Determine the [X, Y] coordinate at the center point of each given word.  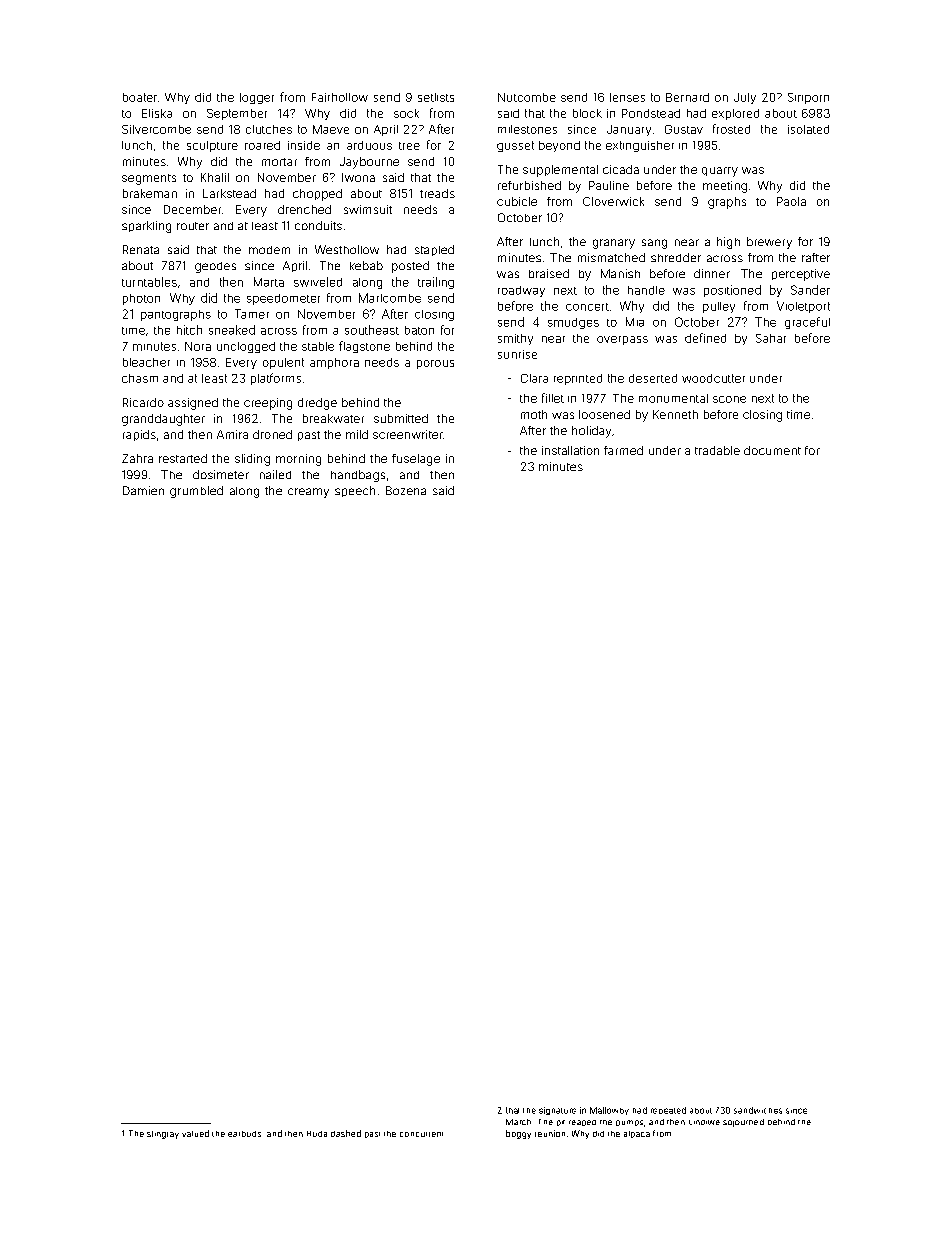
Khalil [215, 177]
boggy [518, 1134]
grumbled [196, 492]
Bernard [687, 97]
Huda [317, 1134]
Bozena [406, 490]
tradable [717, 450]
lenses [627, 97]
